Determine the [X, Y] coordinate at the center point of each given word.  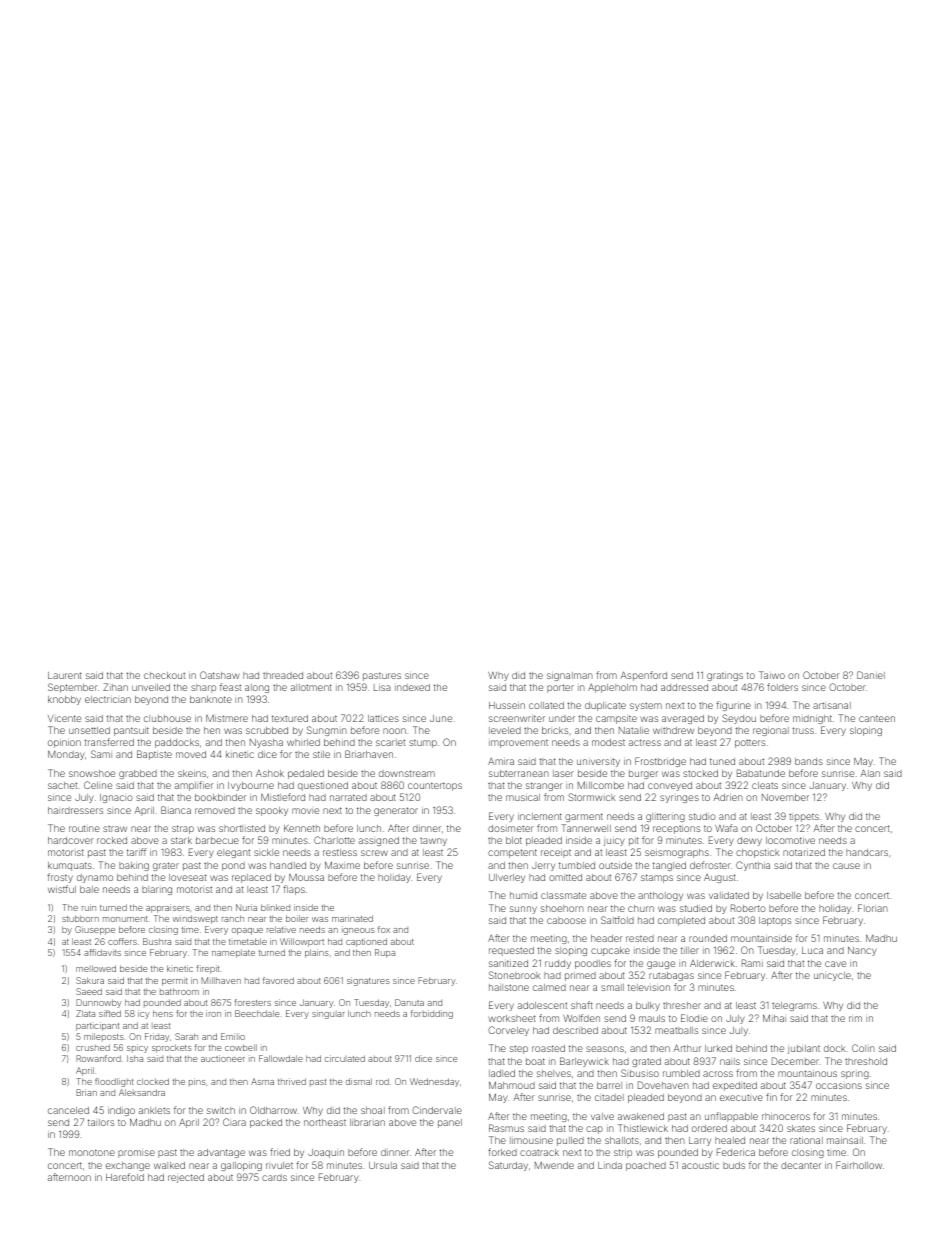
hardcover [70, 840]
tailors [101, 1122]
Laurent [65, 675]
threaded [283, 675]
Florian [873, 908]
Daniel [871, 675]
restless [340, 852]
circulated [345, 1058]
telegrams [794, 1006]
